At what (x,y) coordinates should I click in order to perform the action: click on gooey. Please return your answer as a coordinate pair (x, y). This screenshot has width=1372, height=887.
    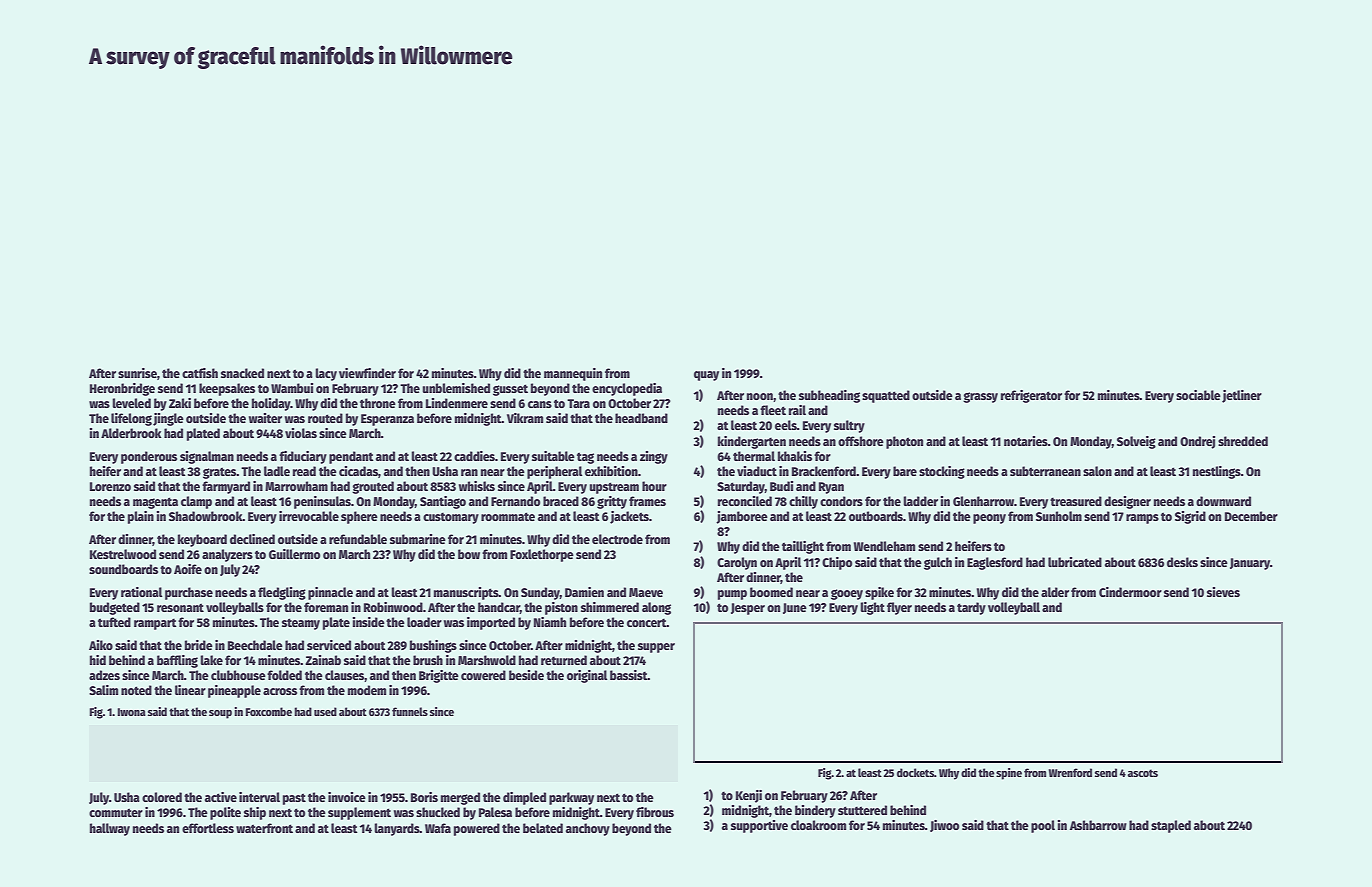
    Looking at the image, I should click on (847, 594).
